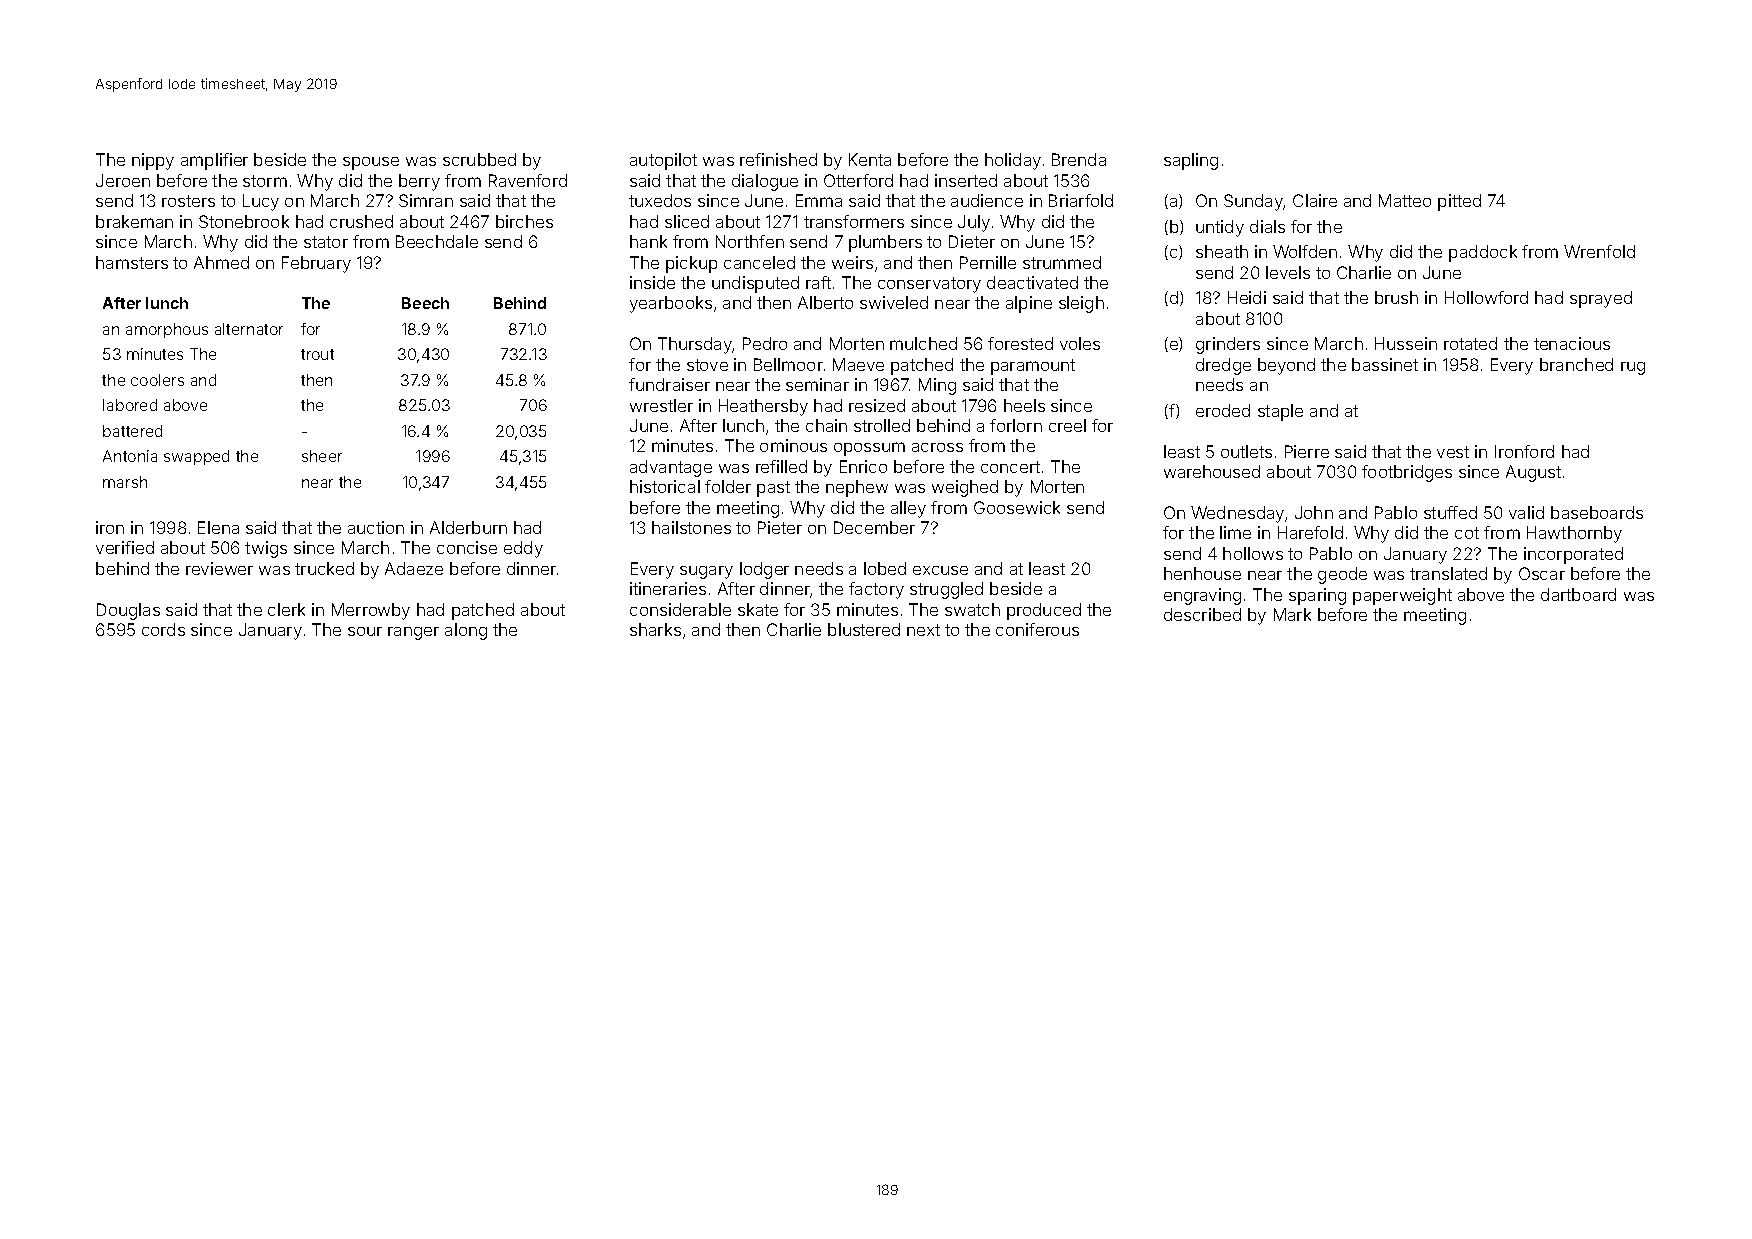 The width and height of the screenshot is (1752, 1239). I want to click on vest, so click(1453, 452).
